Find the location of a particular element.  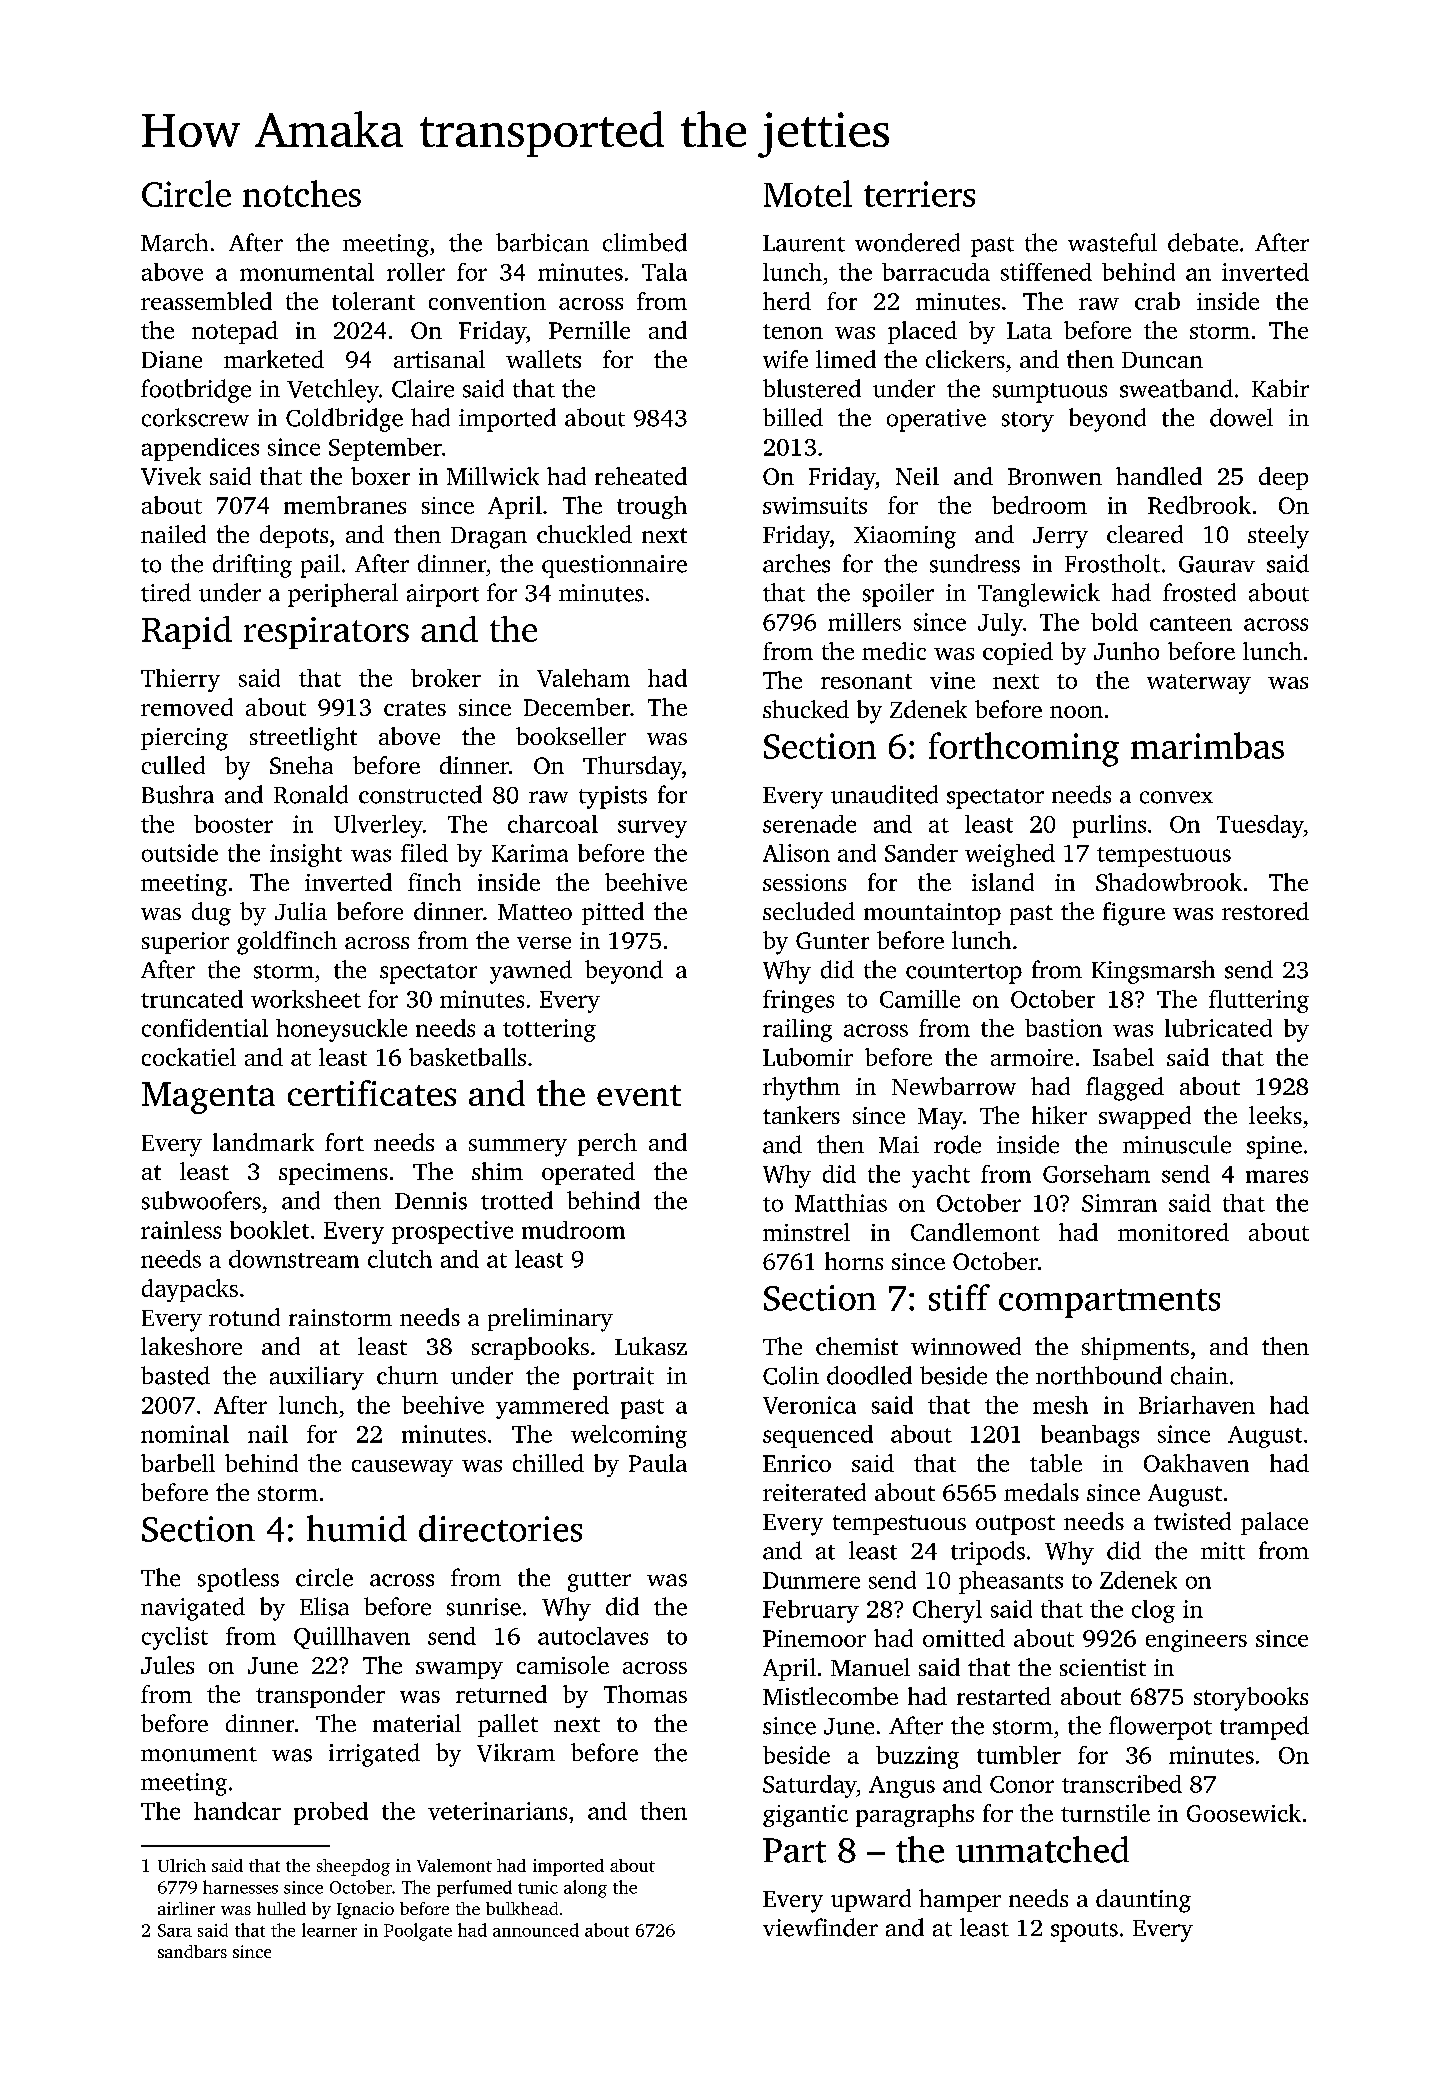

Goosewick is located at coordinates (1244, 1813).
